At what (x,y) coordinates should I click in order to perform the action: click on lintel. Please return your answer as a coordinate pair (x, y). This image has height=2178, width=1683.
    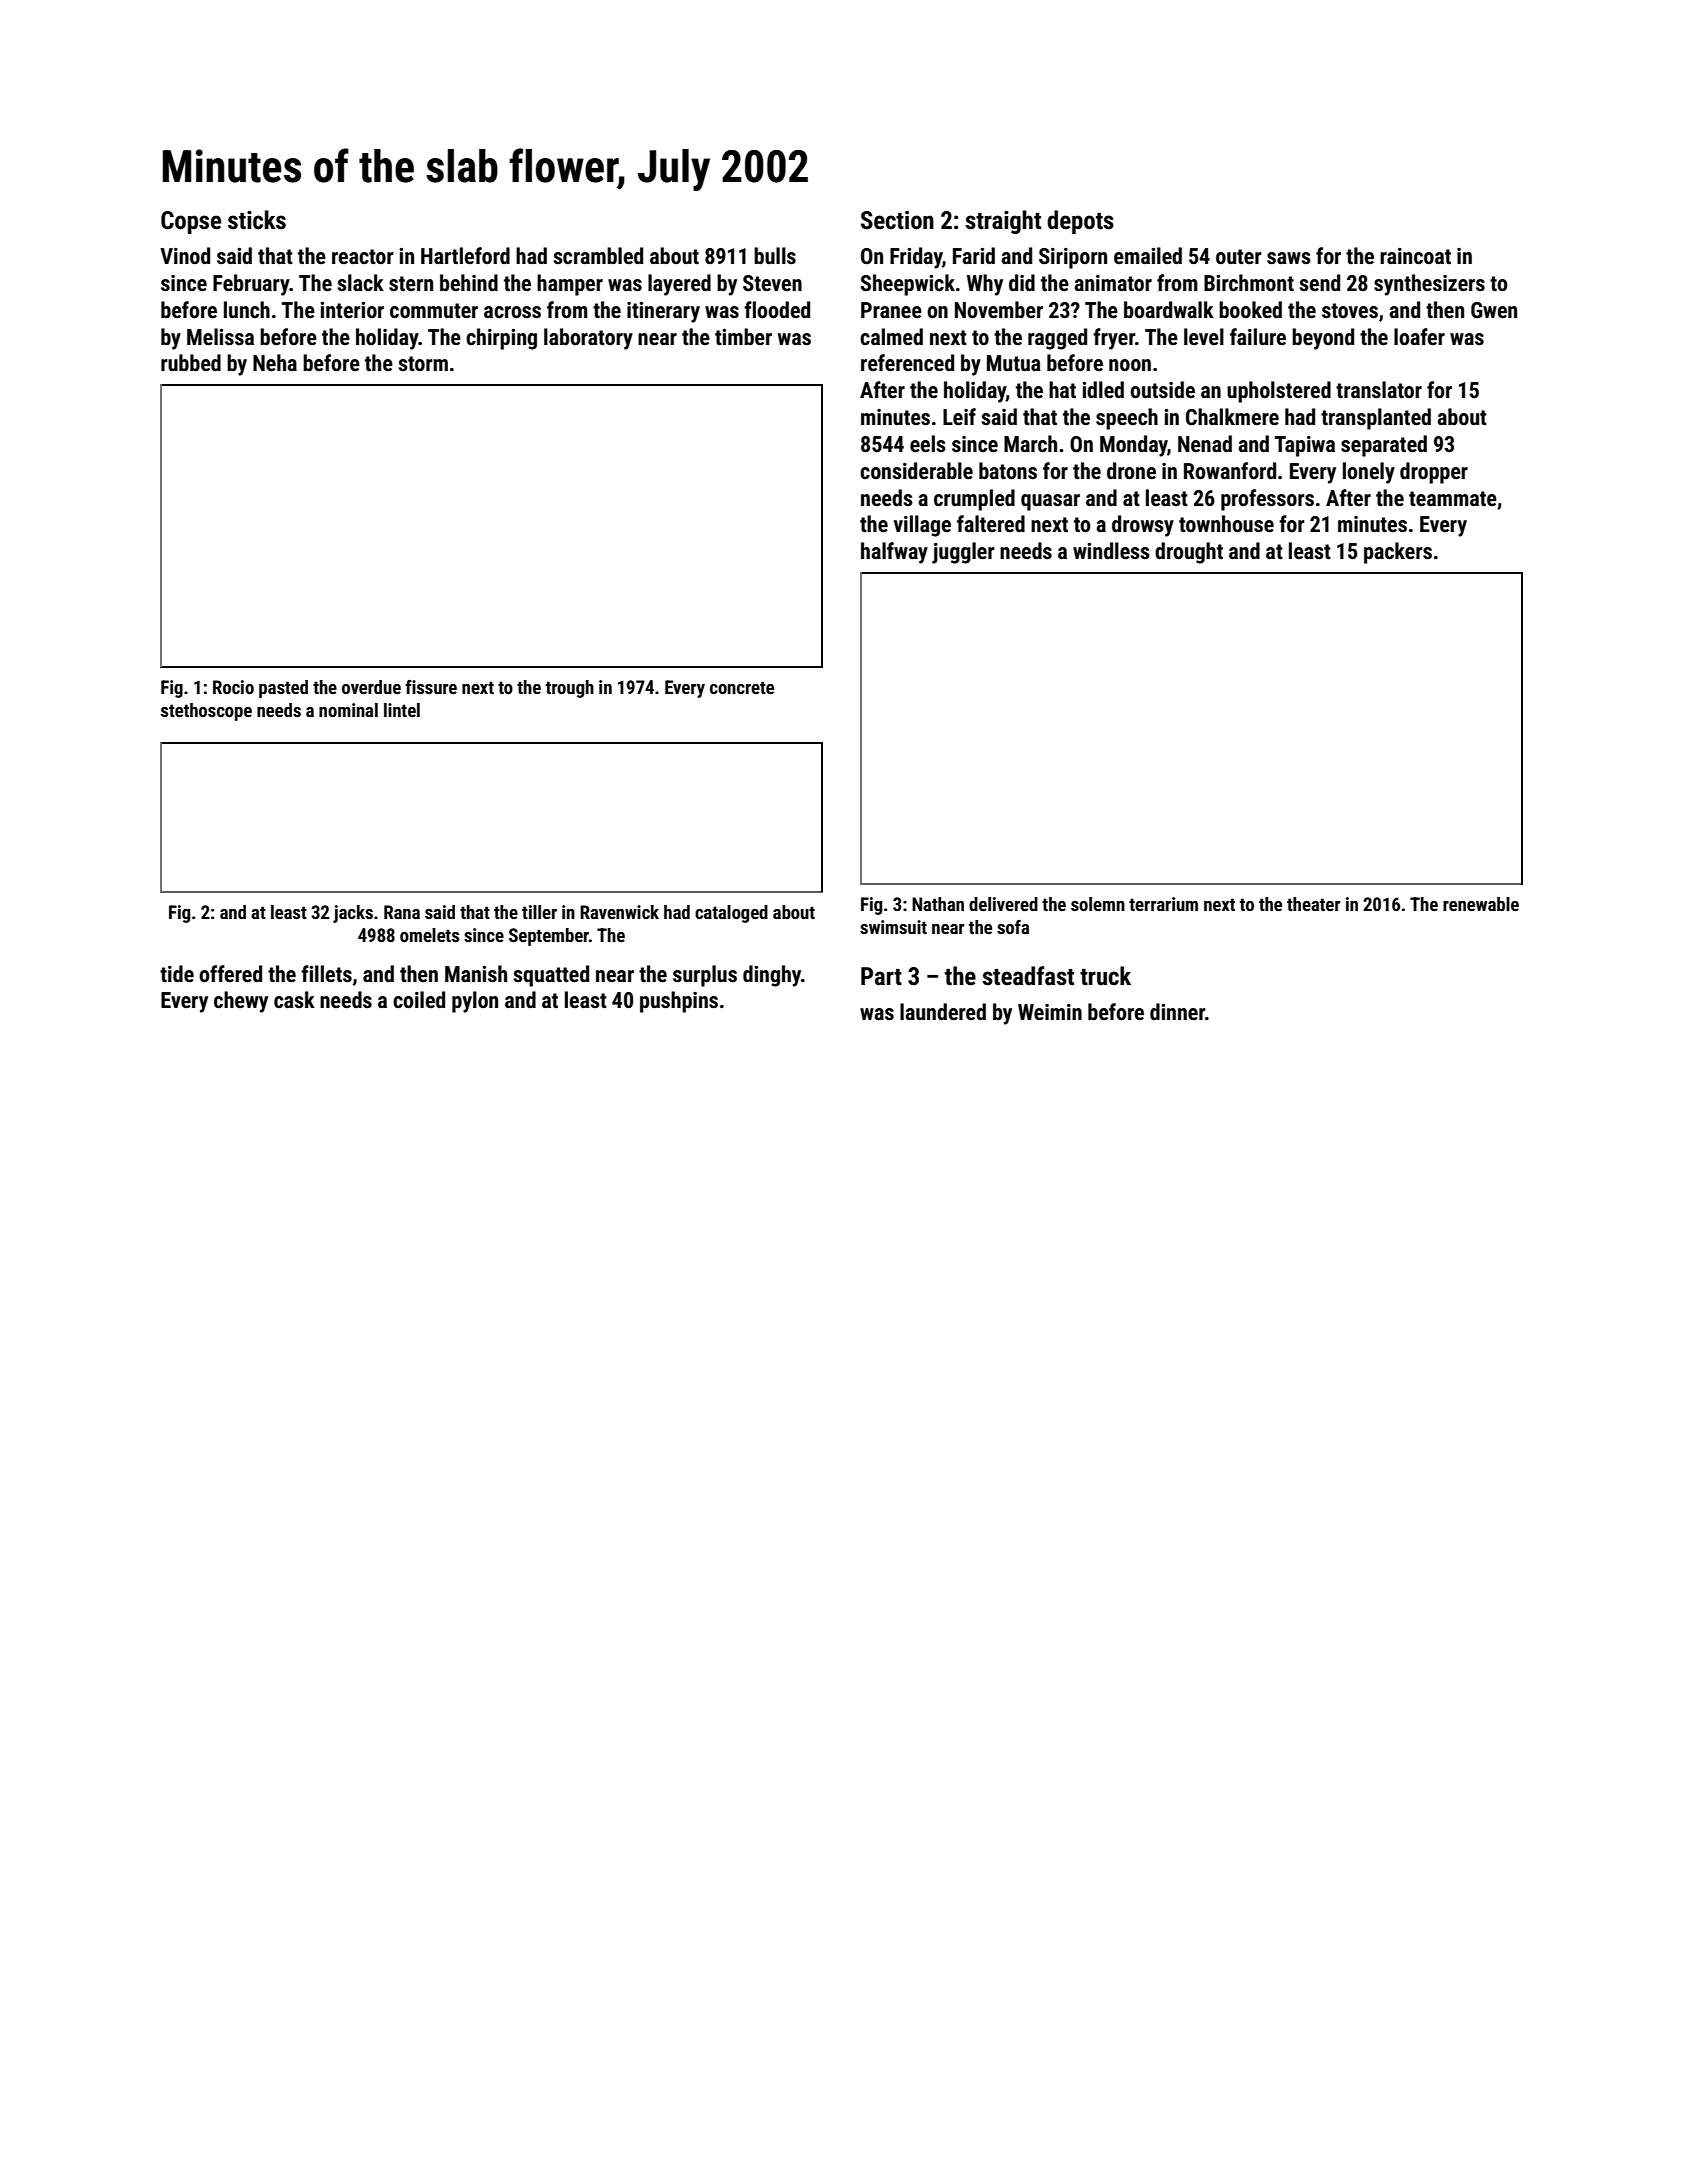
    Looking at the image, I should click on (402, 710).
